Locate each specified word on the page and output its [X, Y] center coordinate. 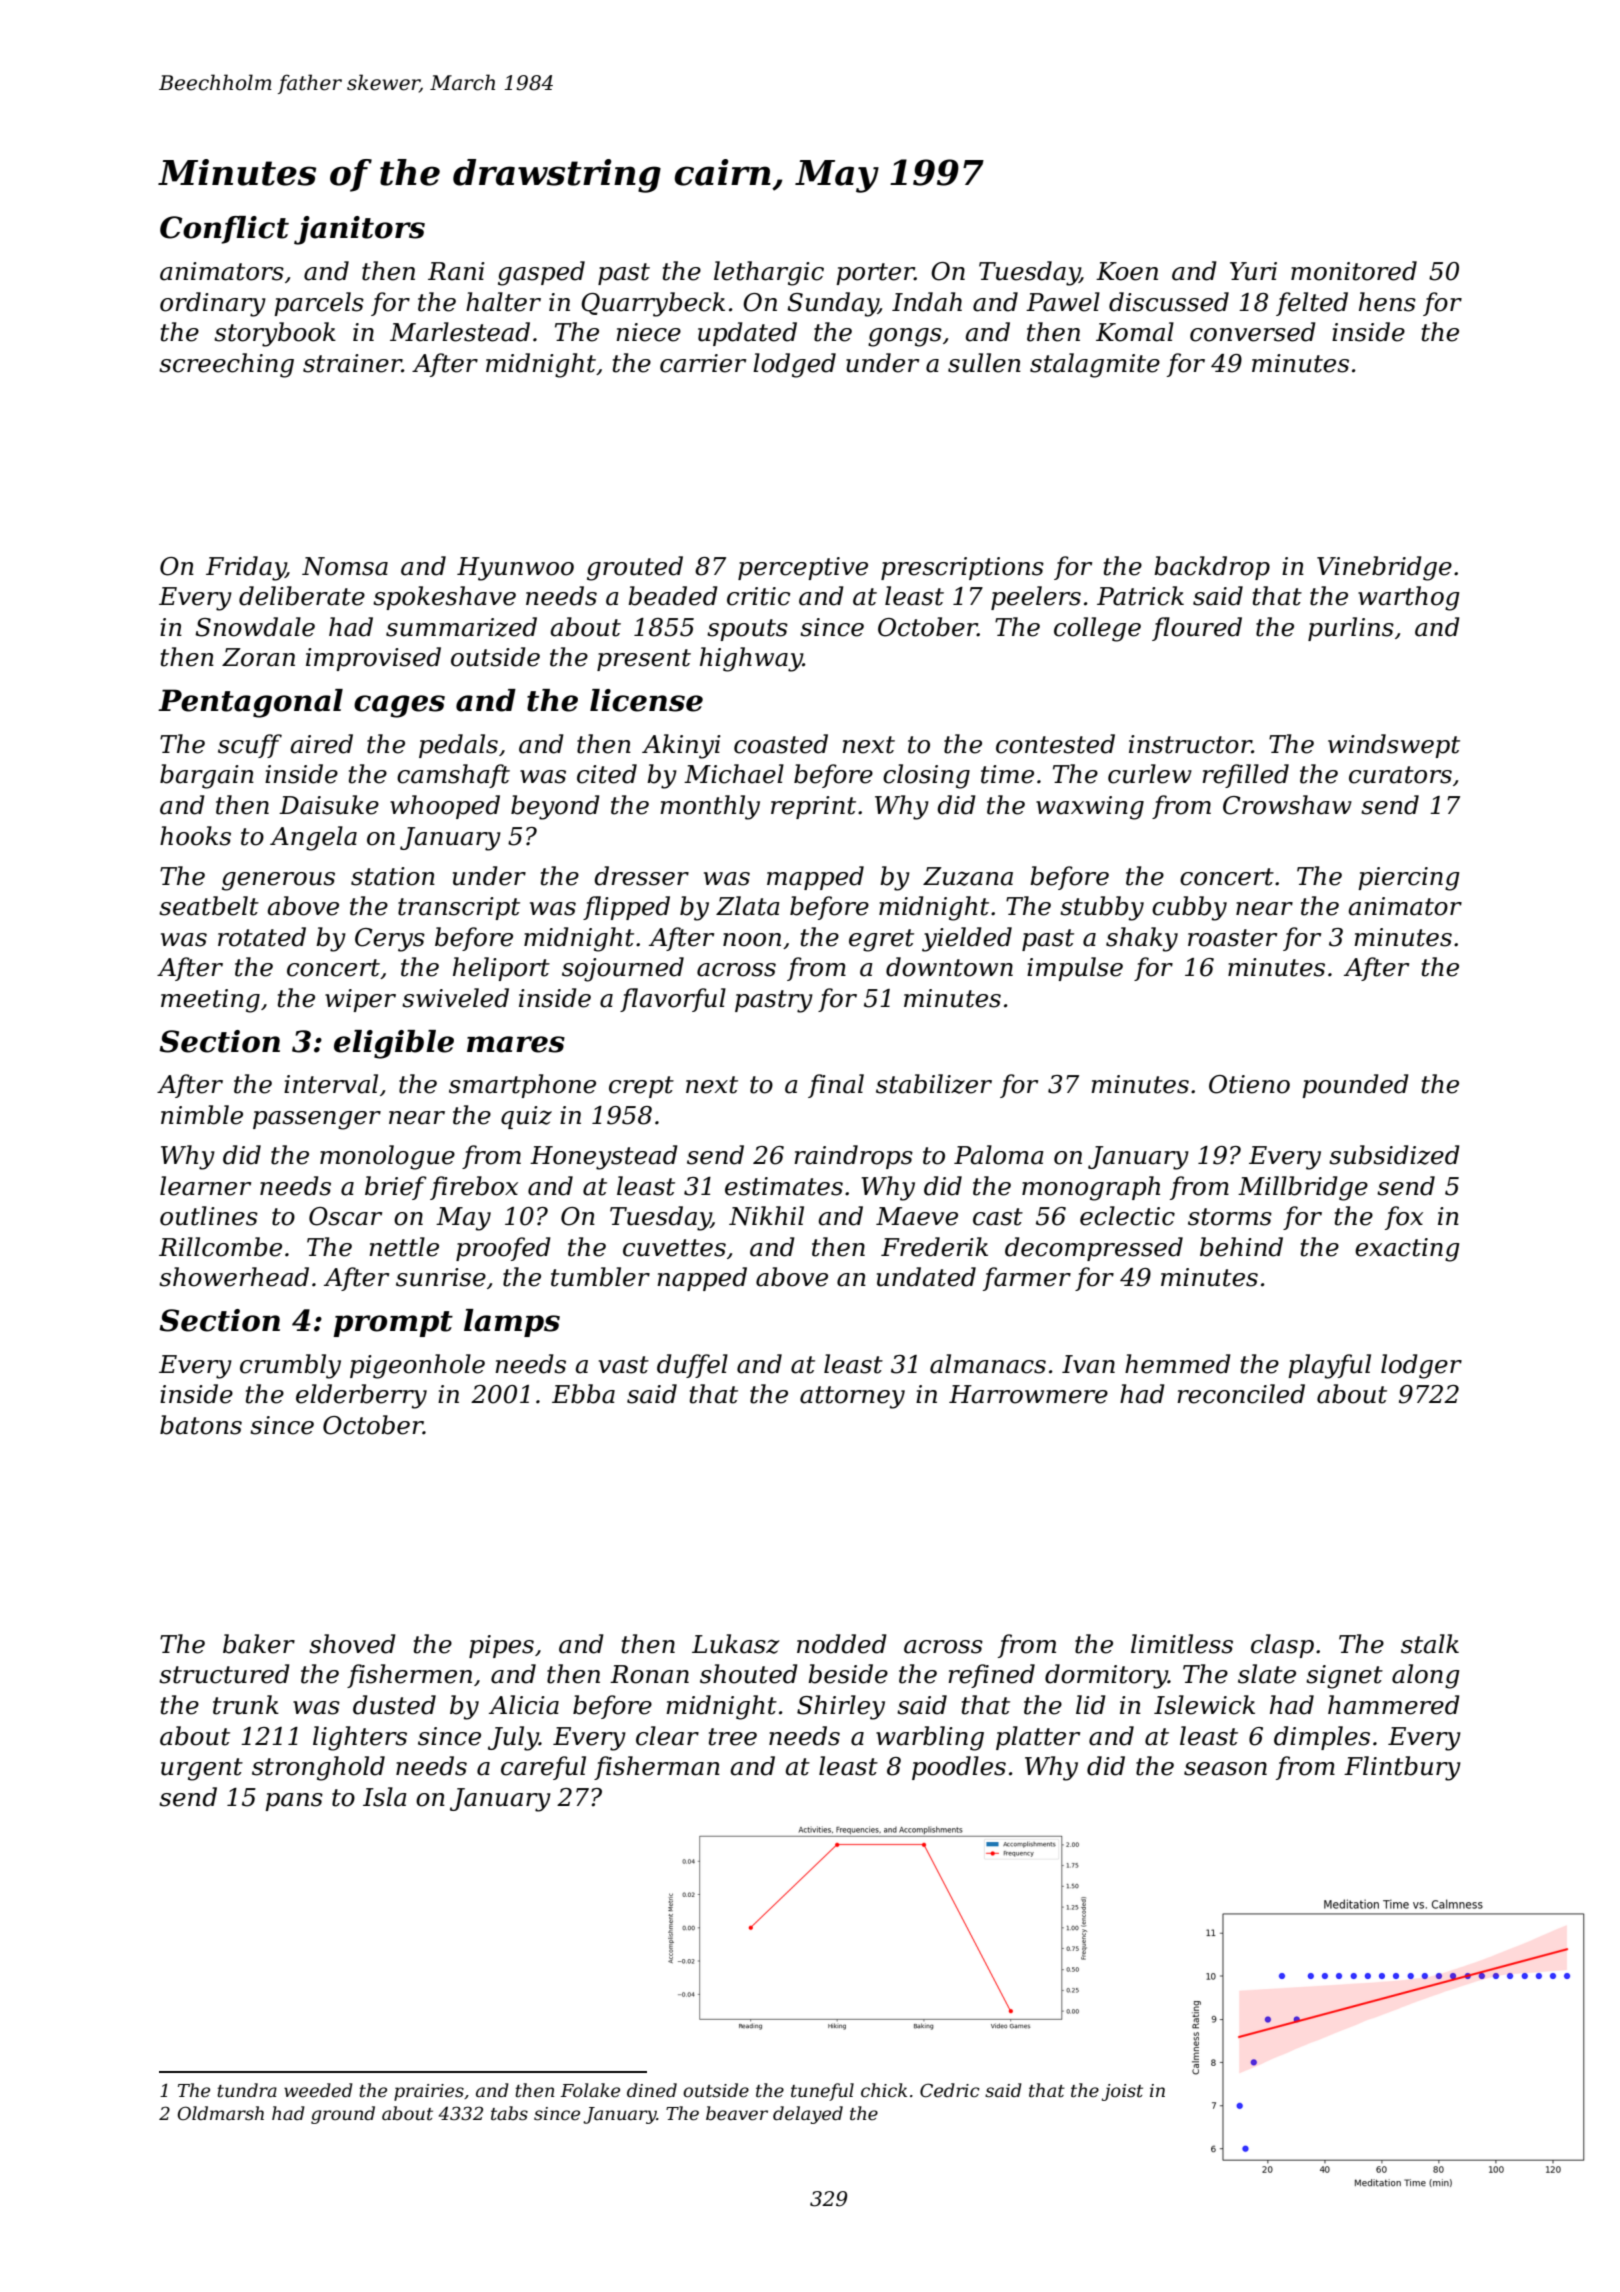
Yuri [1253, 271]
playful [1329, 1366]
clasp [1282, 1646]
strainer [352, 363]
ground [343, 2115]
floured [1197, 629]
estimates [784, 1186]
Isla [385, 1797]
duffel [692, 1366]
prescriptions [962, 568]
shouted [749, 1674]
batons [201, 1425]
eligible [394, 1044]
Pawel [1063, 302]
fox [1404, 1218]
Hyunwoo [515, 569]
